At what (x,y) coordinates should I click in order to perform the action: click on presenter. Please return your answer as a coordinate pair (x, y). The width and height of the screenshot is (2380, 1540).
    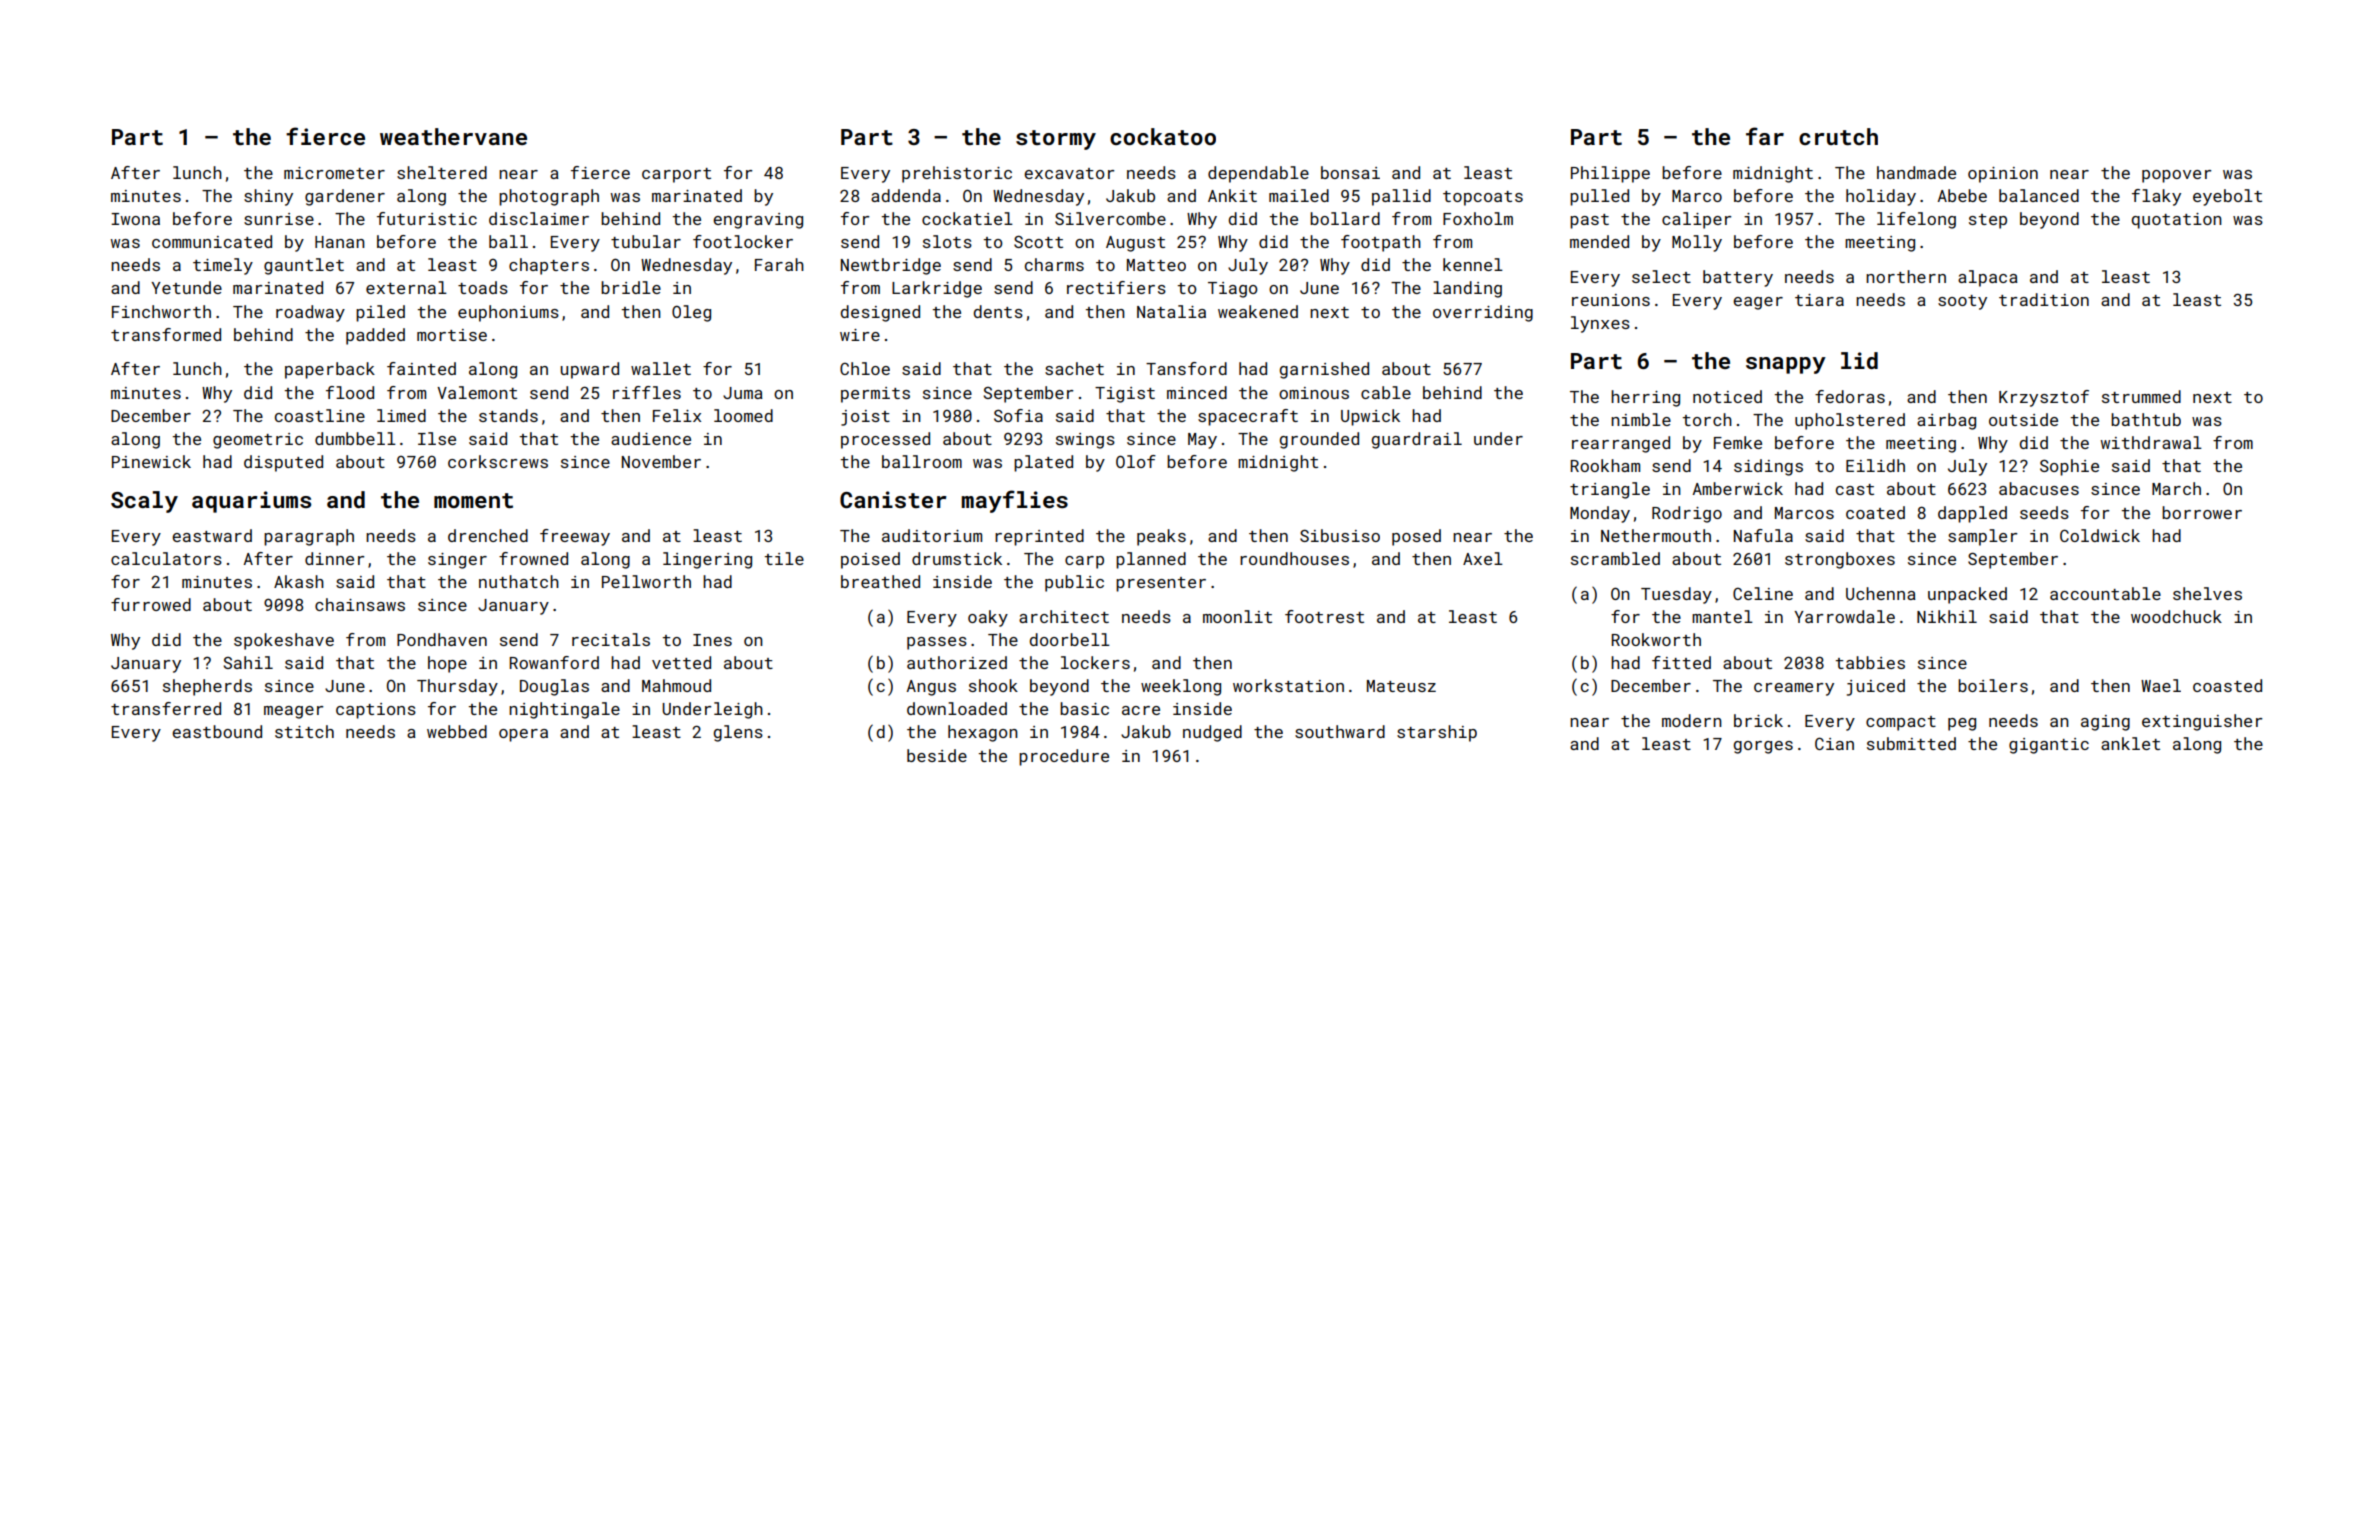
    Looking at the image, I should click on (1161, 584).
